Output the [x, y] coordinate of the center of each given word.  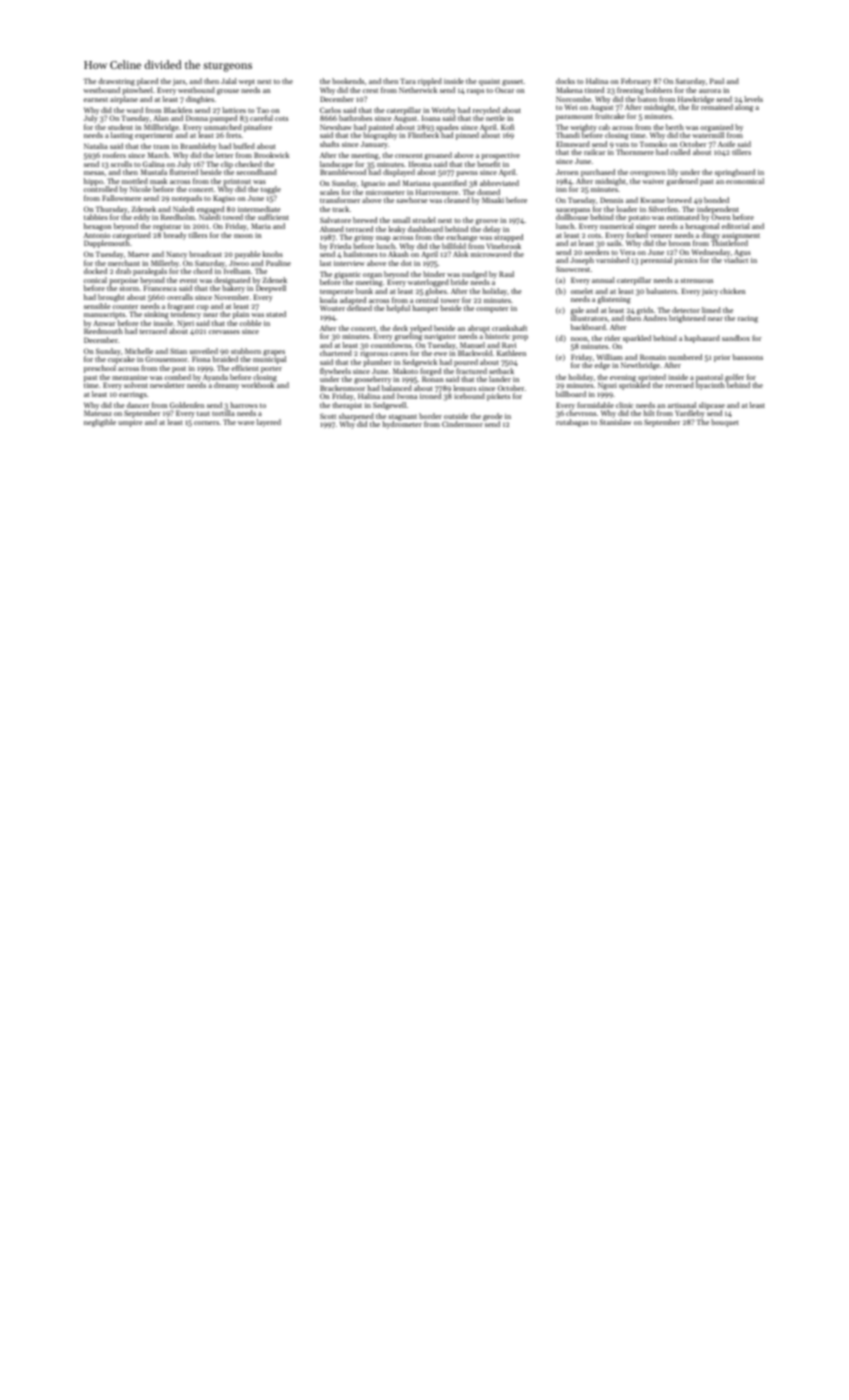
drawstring [116, 82]
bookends [348, 81]
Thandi [568, 135]
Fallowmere [121, 198]
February [636, 82]
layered [269, 423]
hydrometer [402, 425]
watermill [708, 135]
